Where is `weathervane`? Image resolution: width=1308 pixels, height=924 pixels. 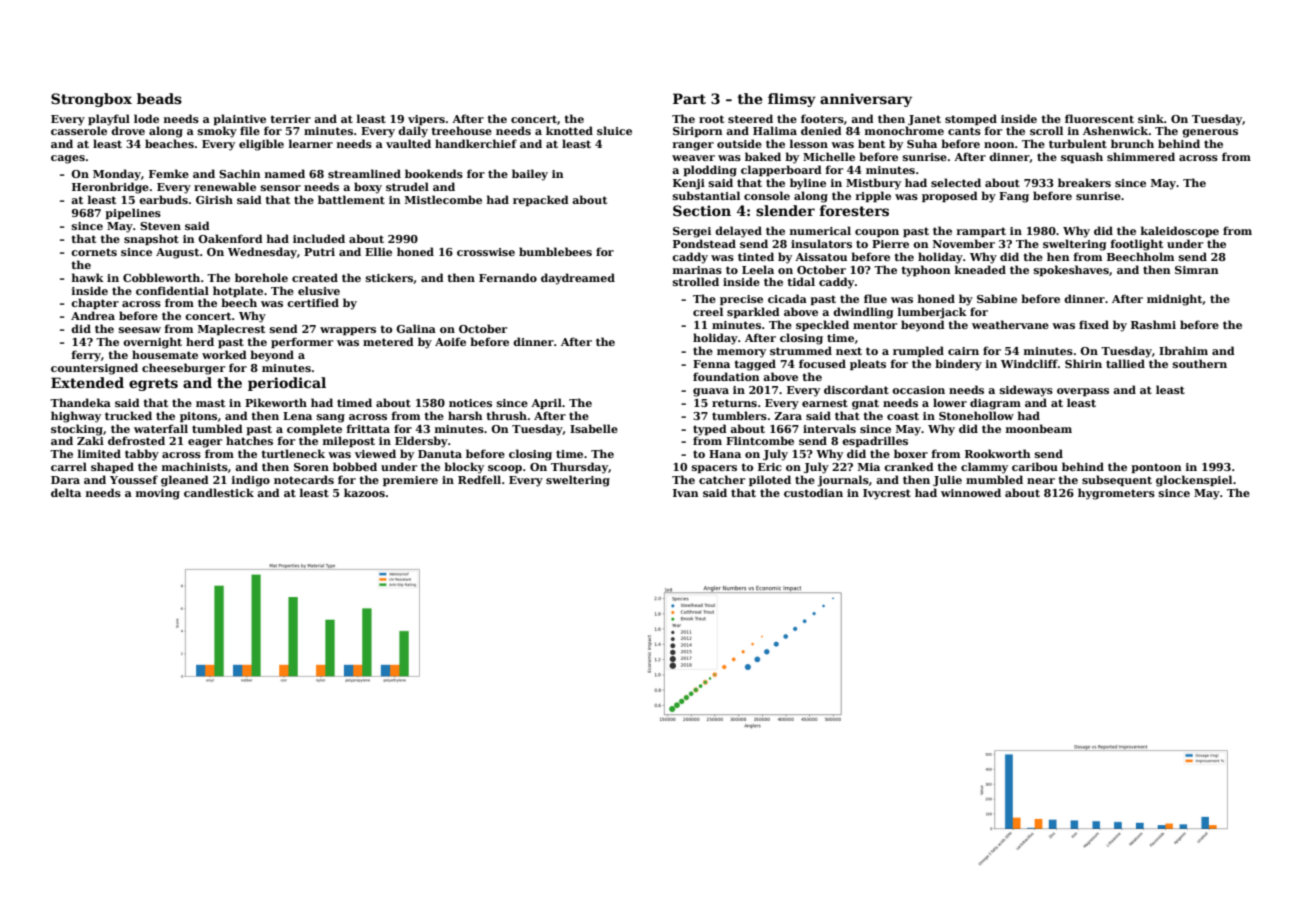 weathervane is located at coordinates (1010, 324).
